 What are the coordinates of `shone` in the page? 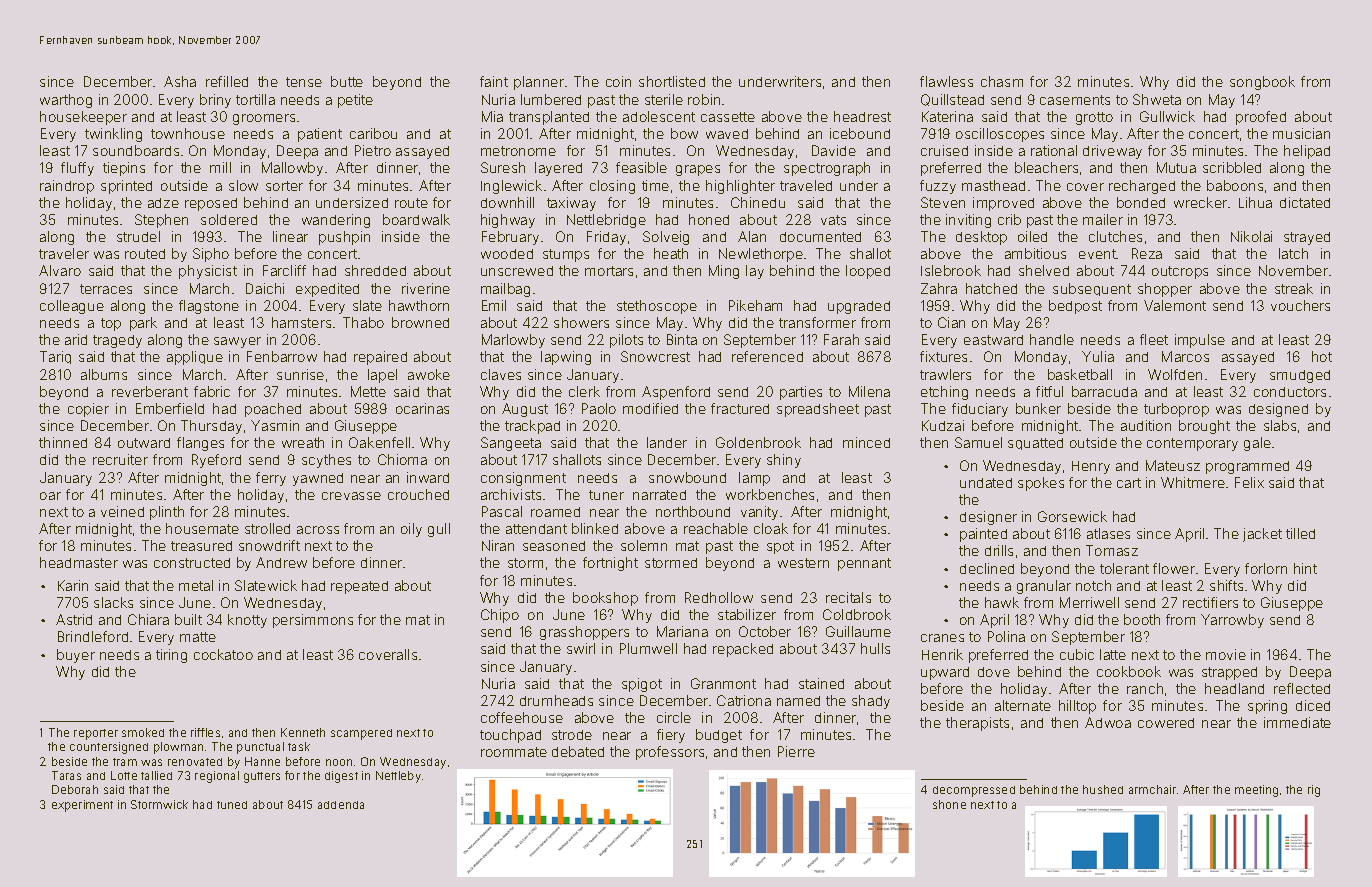 It's located at (949, 804).
